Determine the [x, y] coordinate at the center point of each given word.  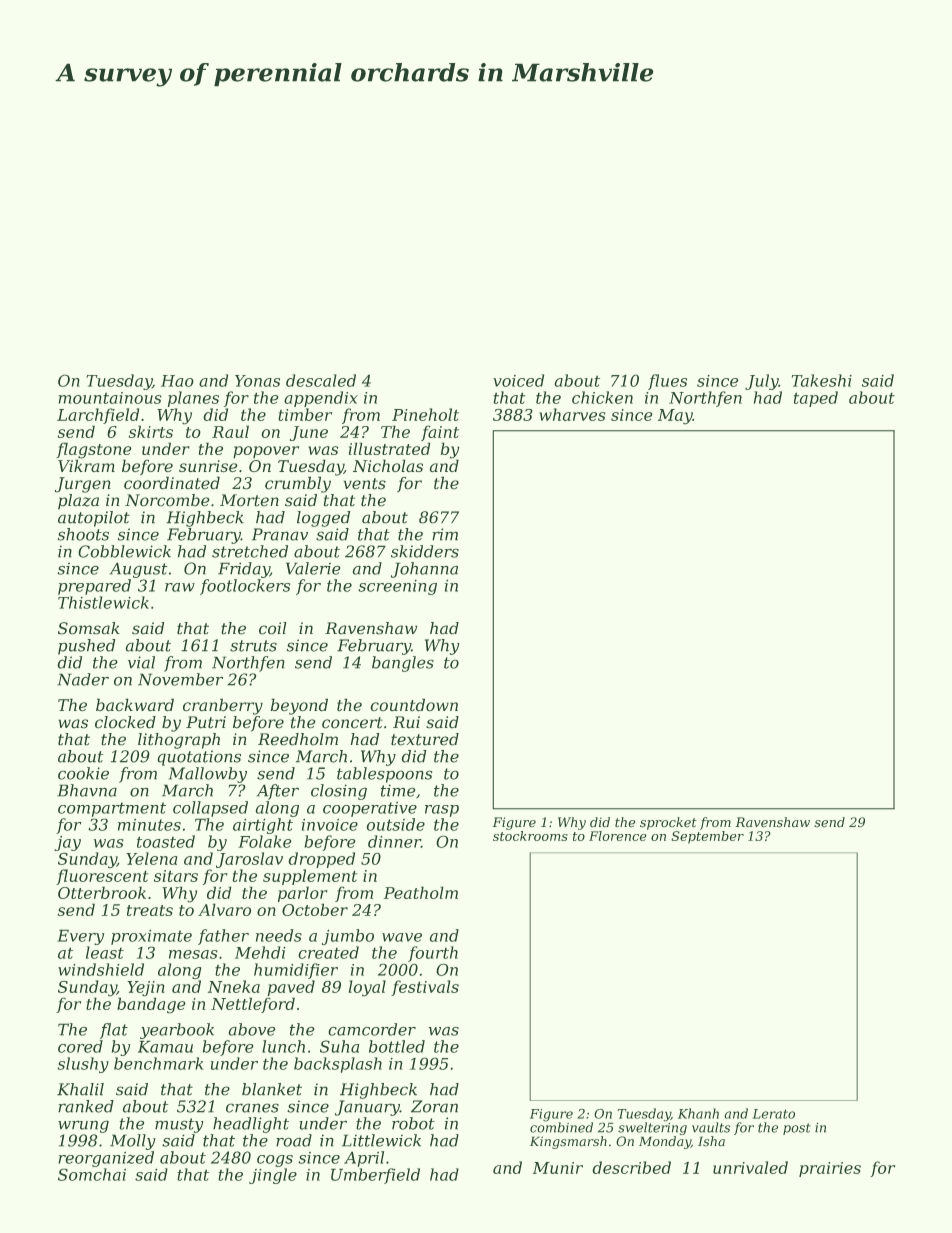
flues [667, 382]
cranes [252, 1108]
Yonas [257, 381]
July [762, 382]
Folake [264, 841]
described [632, 1167]
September [708, 837]
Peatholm [421, 893]
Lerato [774, 1114]
